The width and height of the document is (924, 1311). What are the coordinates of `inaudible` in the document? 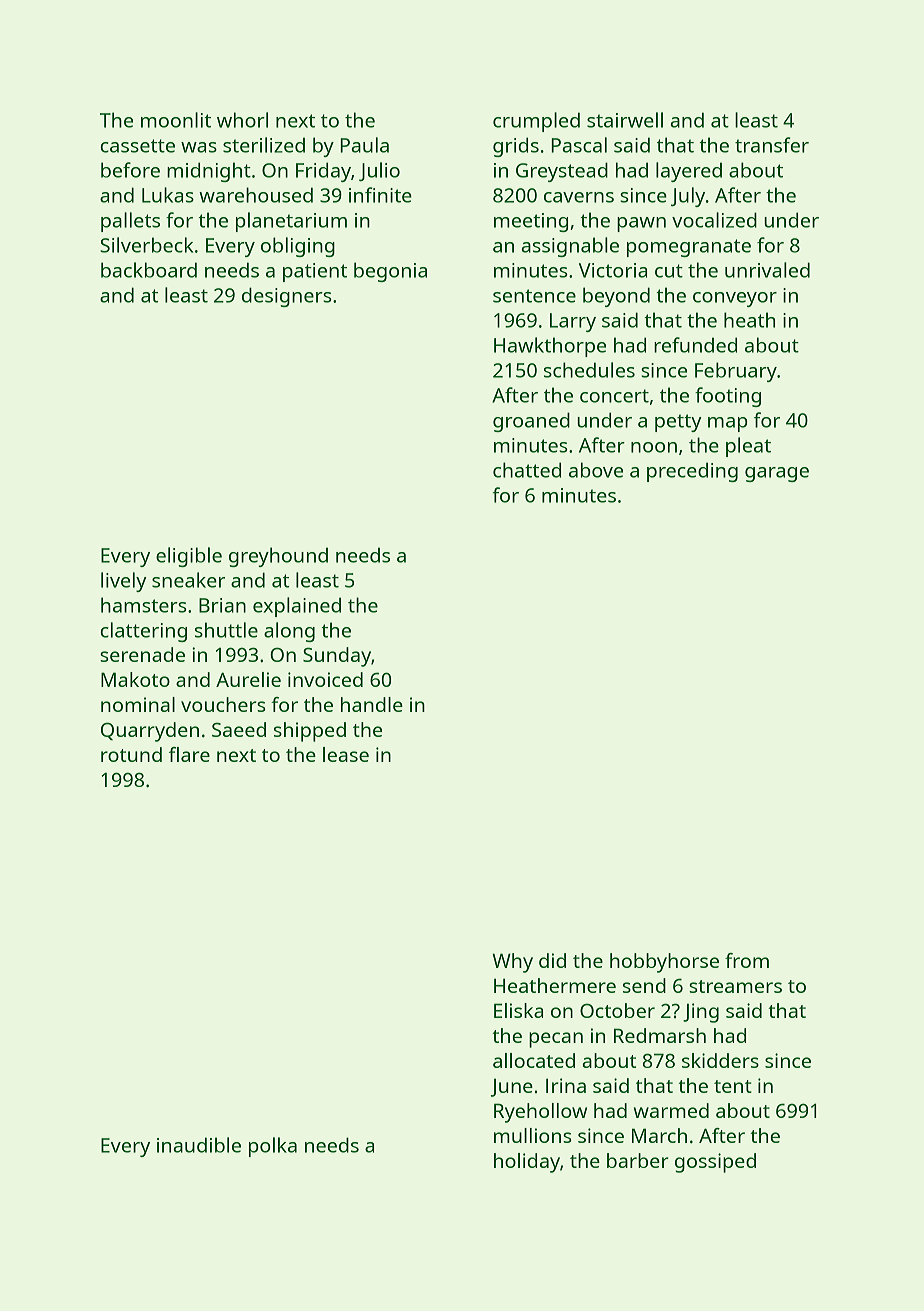 It's located at (199, 1145).
